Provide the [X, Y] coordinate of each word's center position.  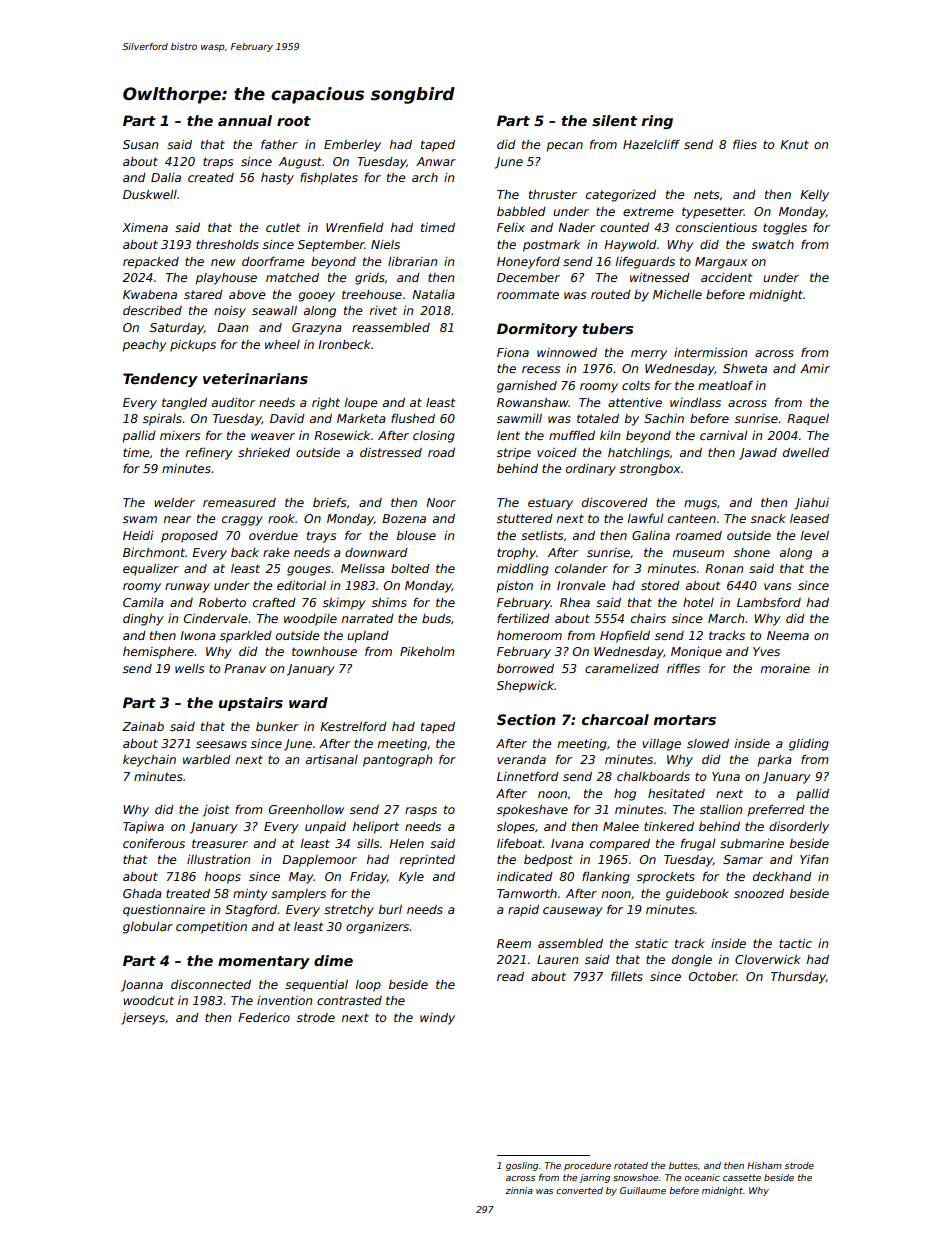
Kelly [814, 196]
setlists [542, 535]
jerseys [143, 1019]
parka [774, 761]
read [510, 976]
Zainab [143, 726]
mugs [700, 505]
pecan [564, 147]
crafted [274, 602]
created [211, 177]
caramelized [622, 668]
